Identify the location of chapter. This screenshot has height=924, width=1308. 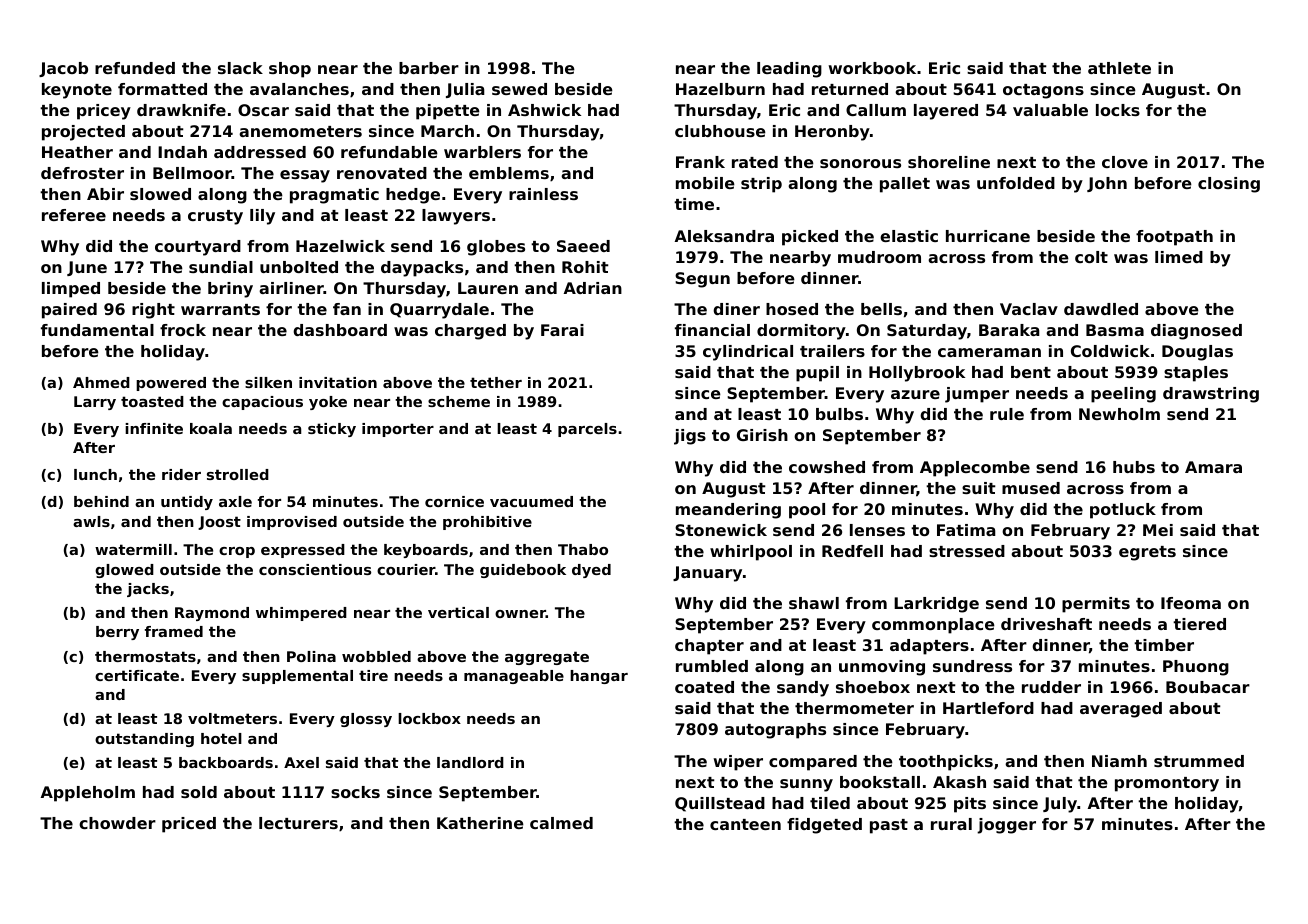
(709, 647).
